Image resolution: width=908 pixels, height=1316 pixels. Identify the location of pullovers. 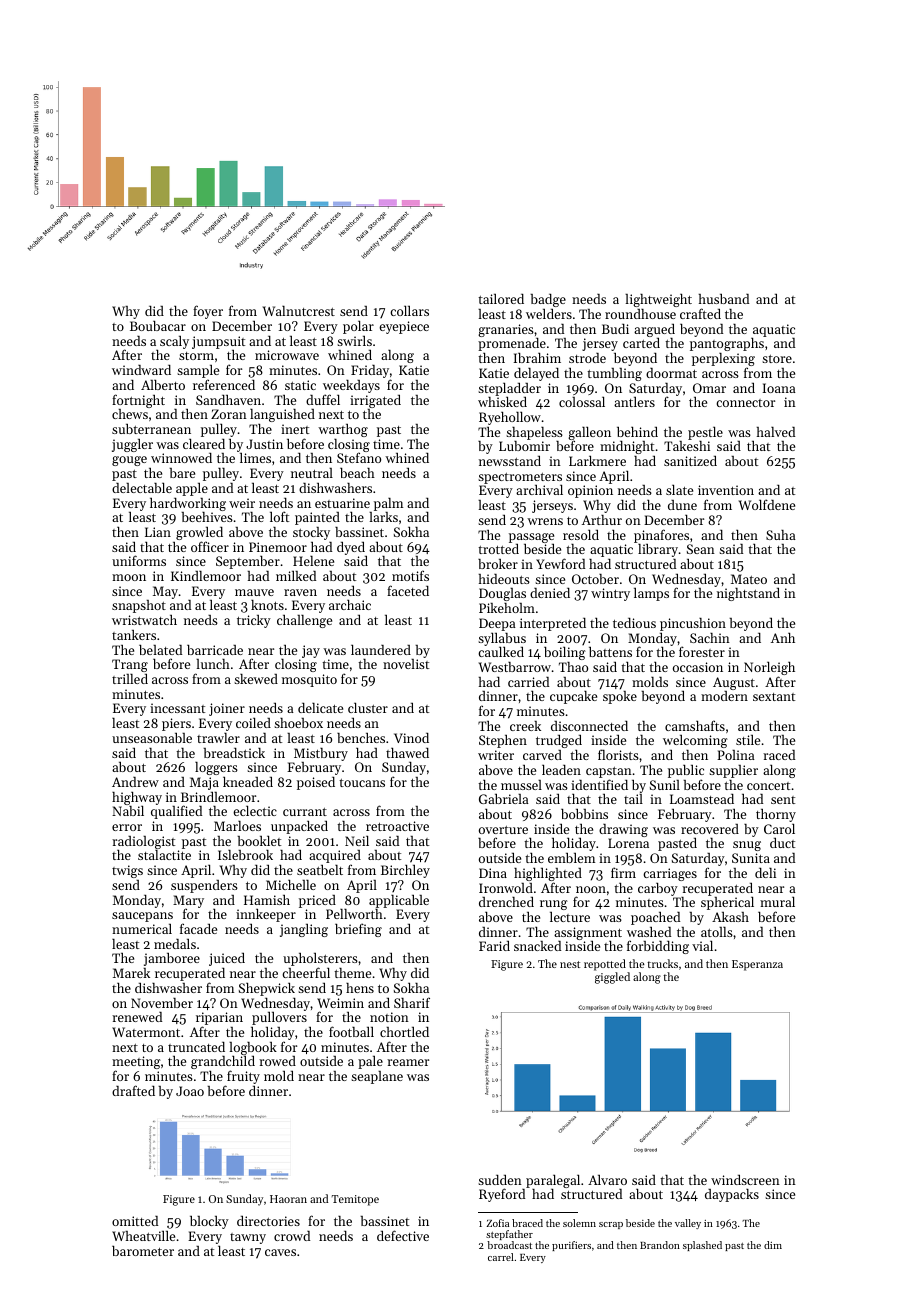
(279, 1018).
